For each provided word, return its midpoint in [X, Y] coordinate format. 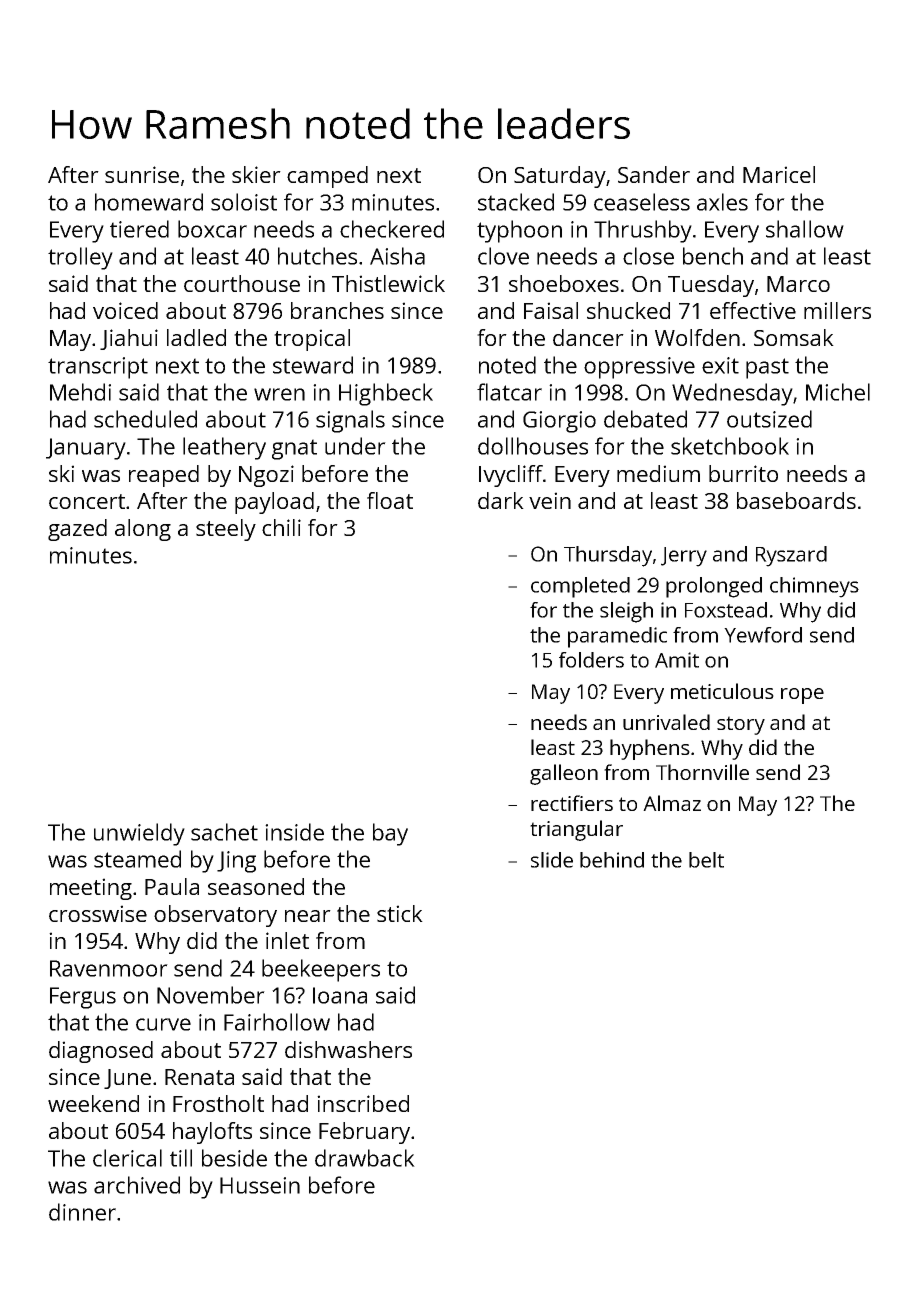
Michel [838, 392]
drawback [365, 1158]
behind [612, 860]
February [364, 1133]
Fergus [83, 998]
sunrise [142, 174]
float [390, 500]
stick [400, 913]
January [86, 449]
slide [552, 860]
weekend [93, 1103]
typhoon [519, 231]
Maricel [779, 174]
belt [706, 860]
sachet [224, 832]
